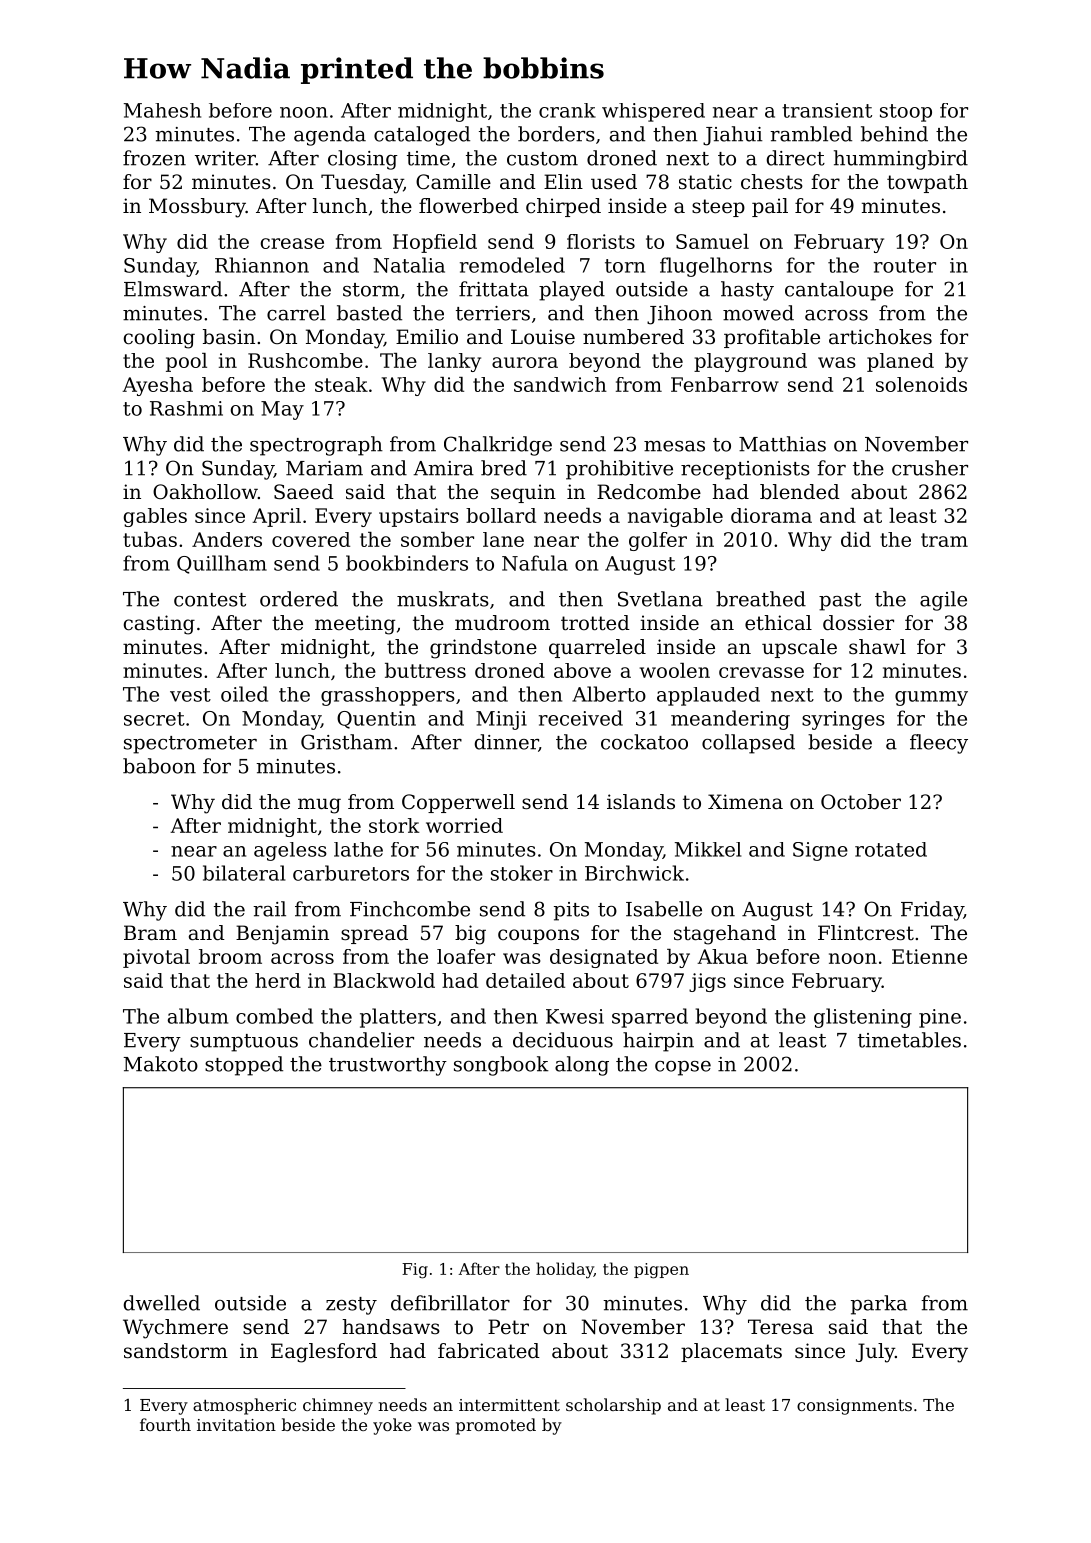  What do you see at coordinates (225, 158) in the image?
I see `writer` at bounding box center [225, 158].
